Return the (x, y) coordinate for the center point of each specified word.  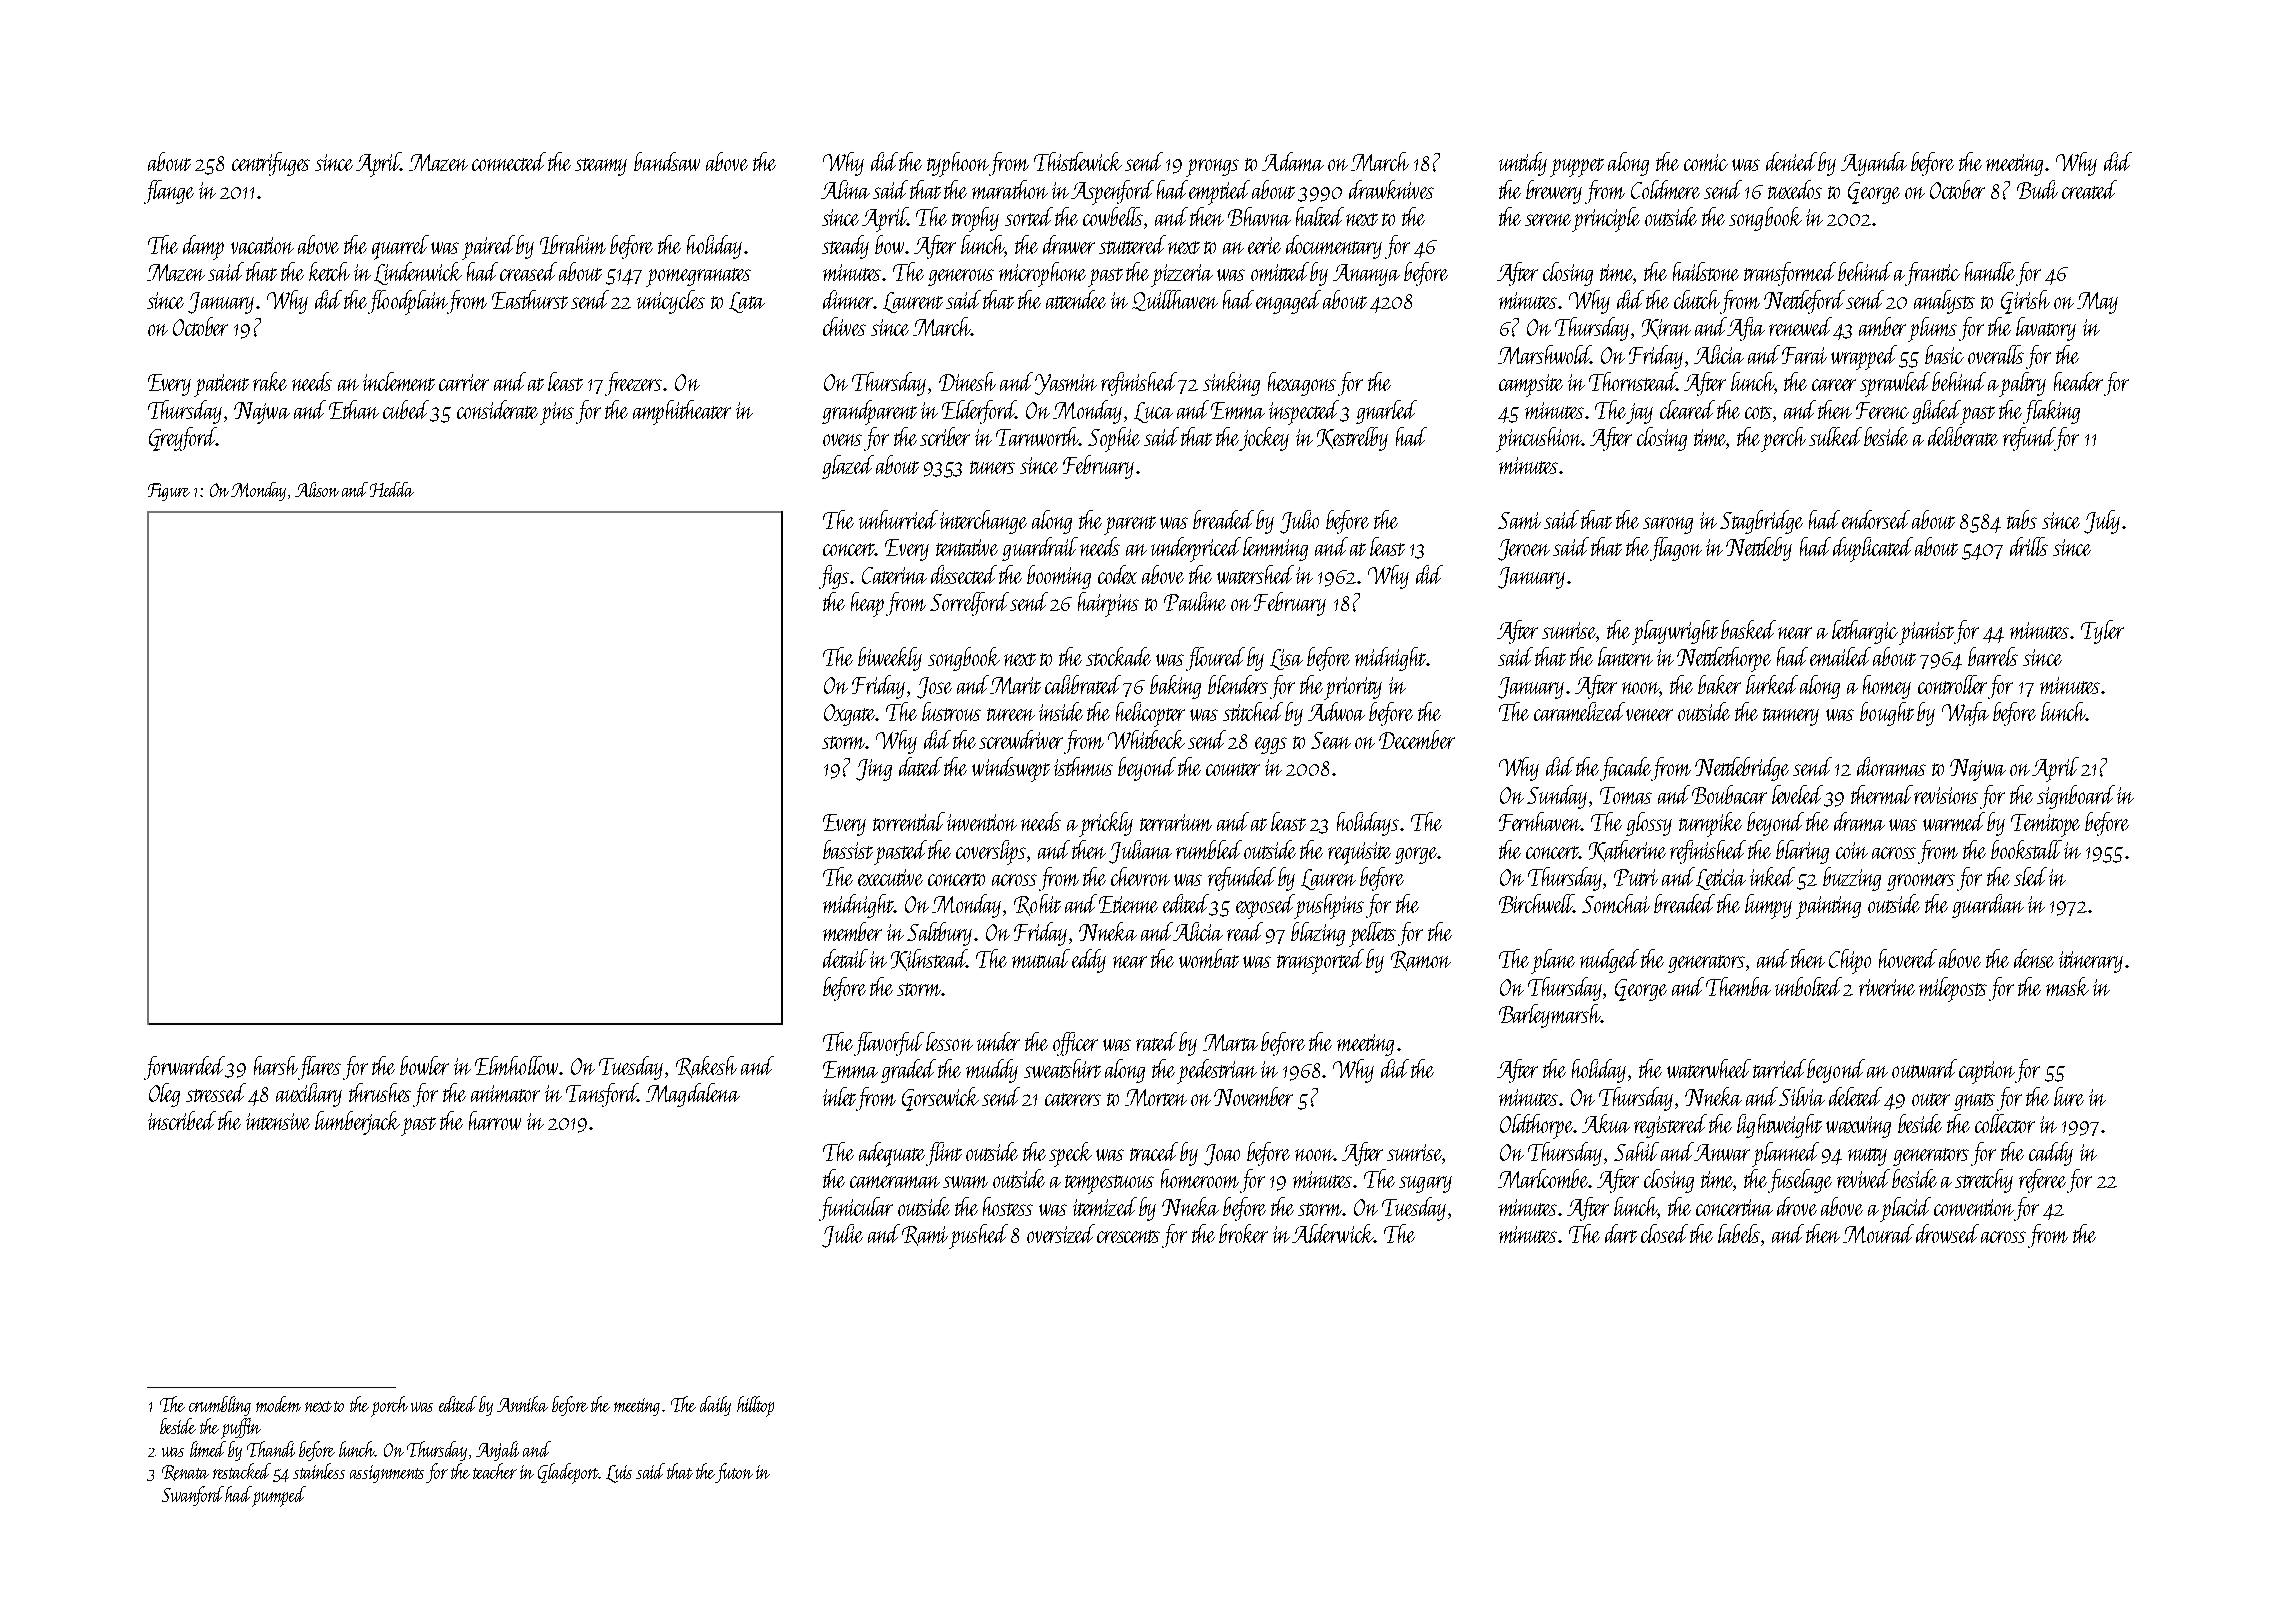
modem (278, 1404)
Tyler (2102, 632)
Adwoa (1336, 711)
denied (1791, 161)
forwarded (185, 1068)
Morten (1156, 1097)
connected (509, 161)
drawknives (1391, 189)
